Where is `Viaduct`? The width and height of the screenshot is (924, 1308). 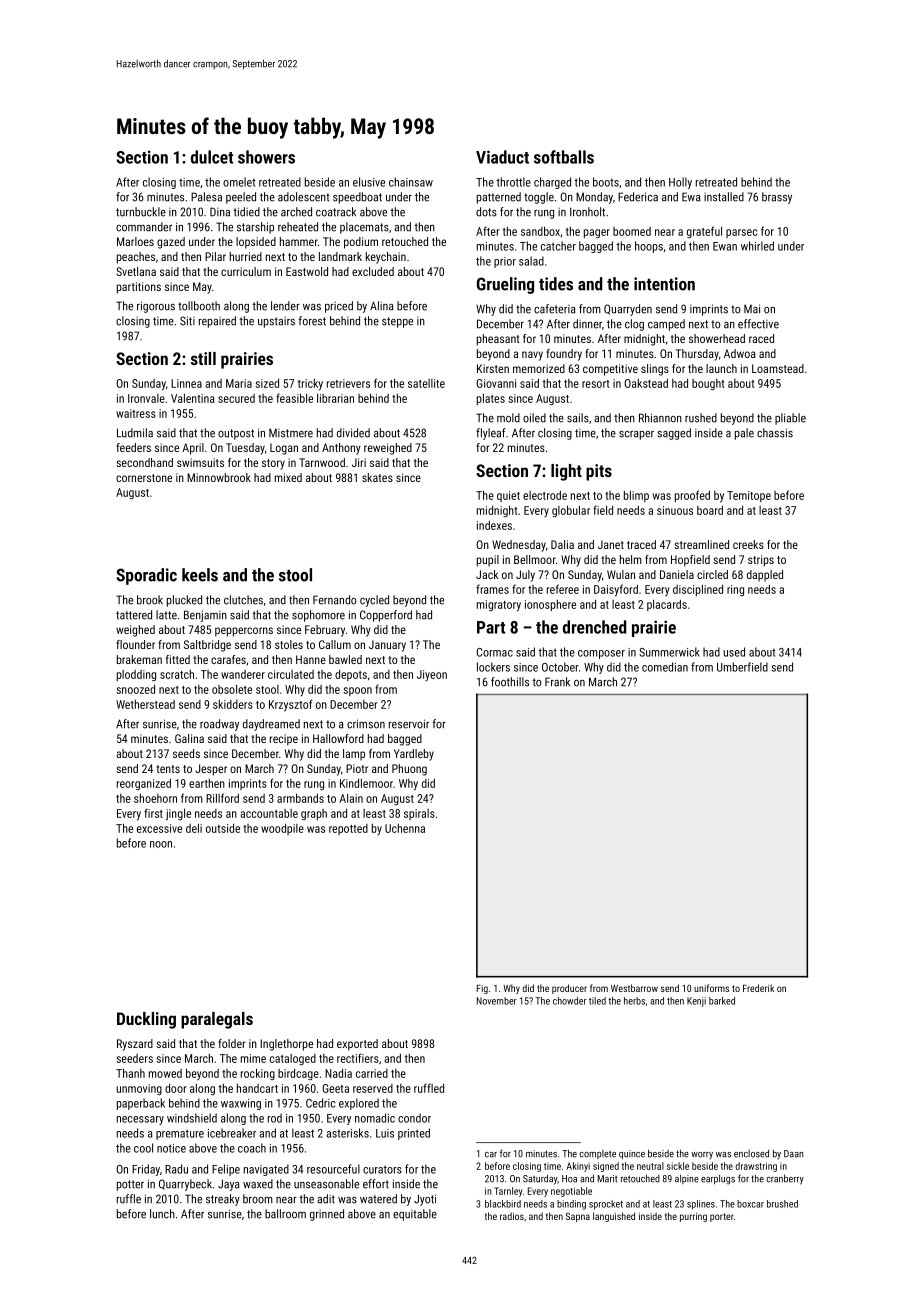
Viaduct is located at coordinates (502, 157).
